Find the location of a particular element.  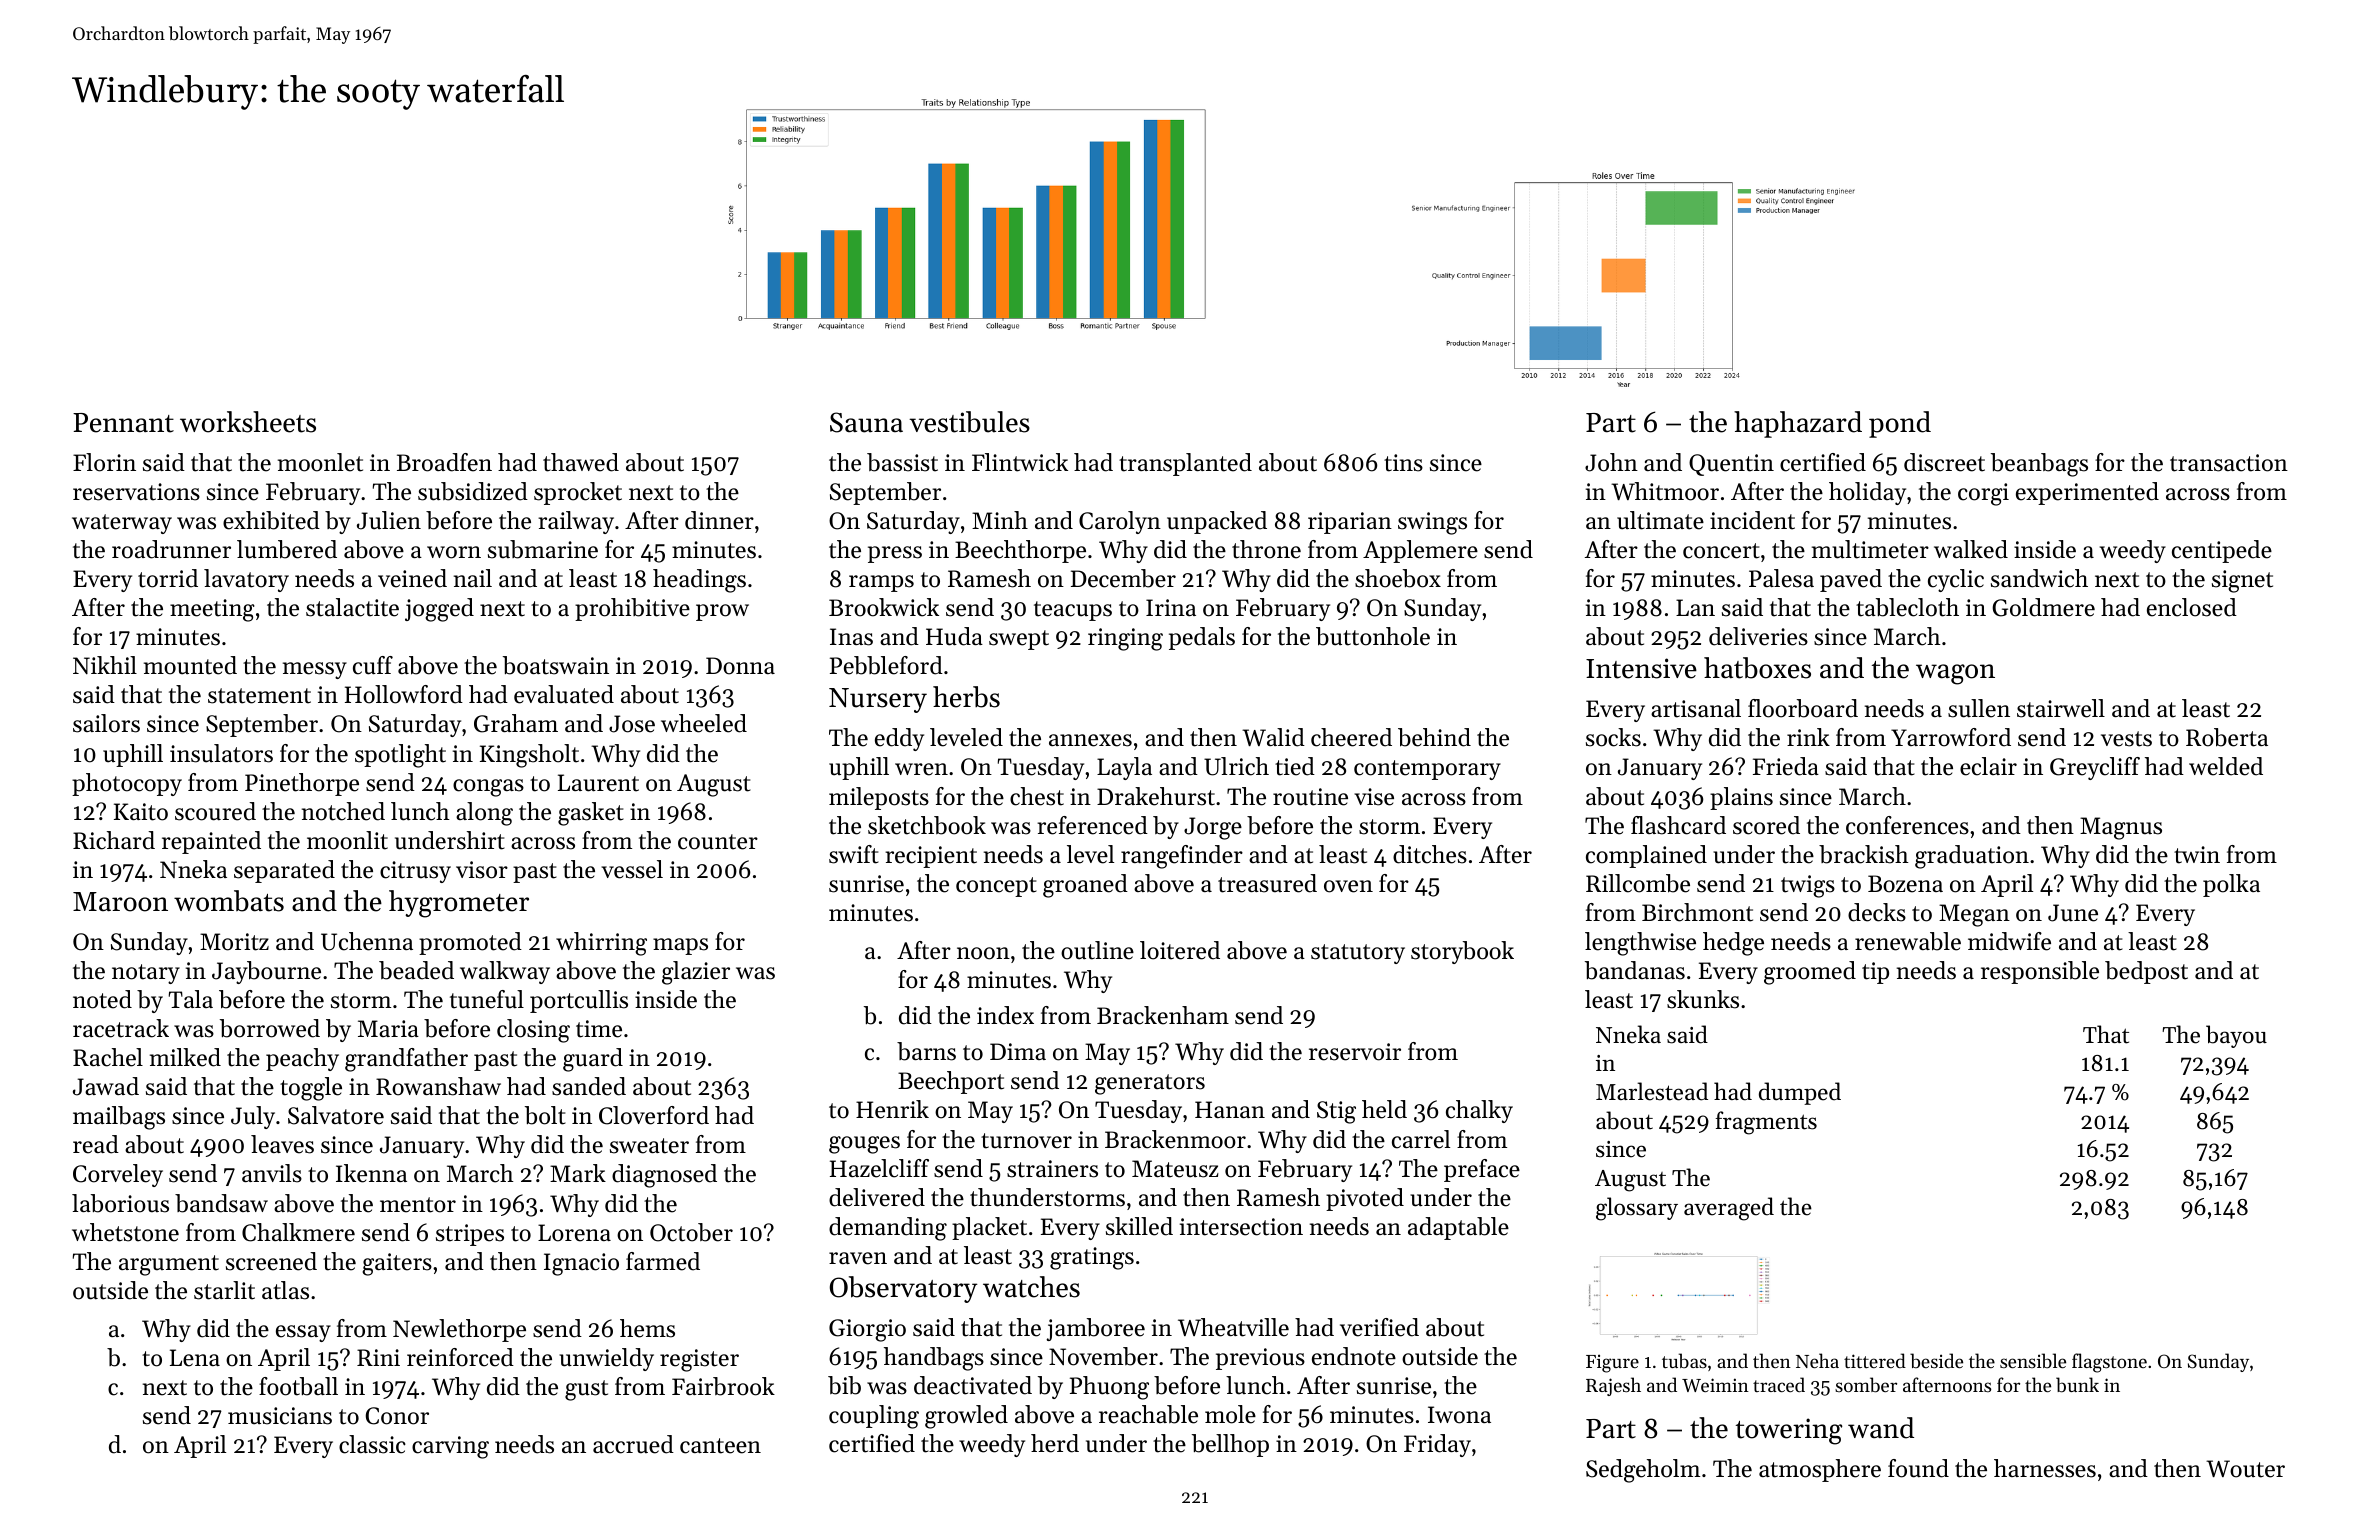

Sedgeholm is located at coordinates (1643, 1471).
